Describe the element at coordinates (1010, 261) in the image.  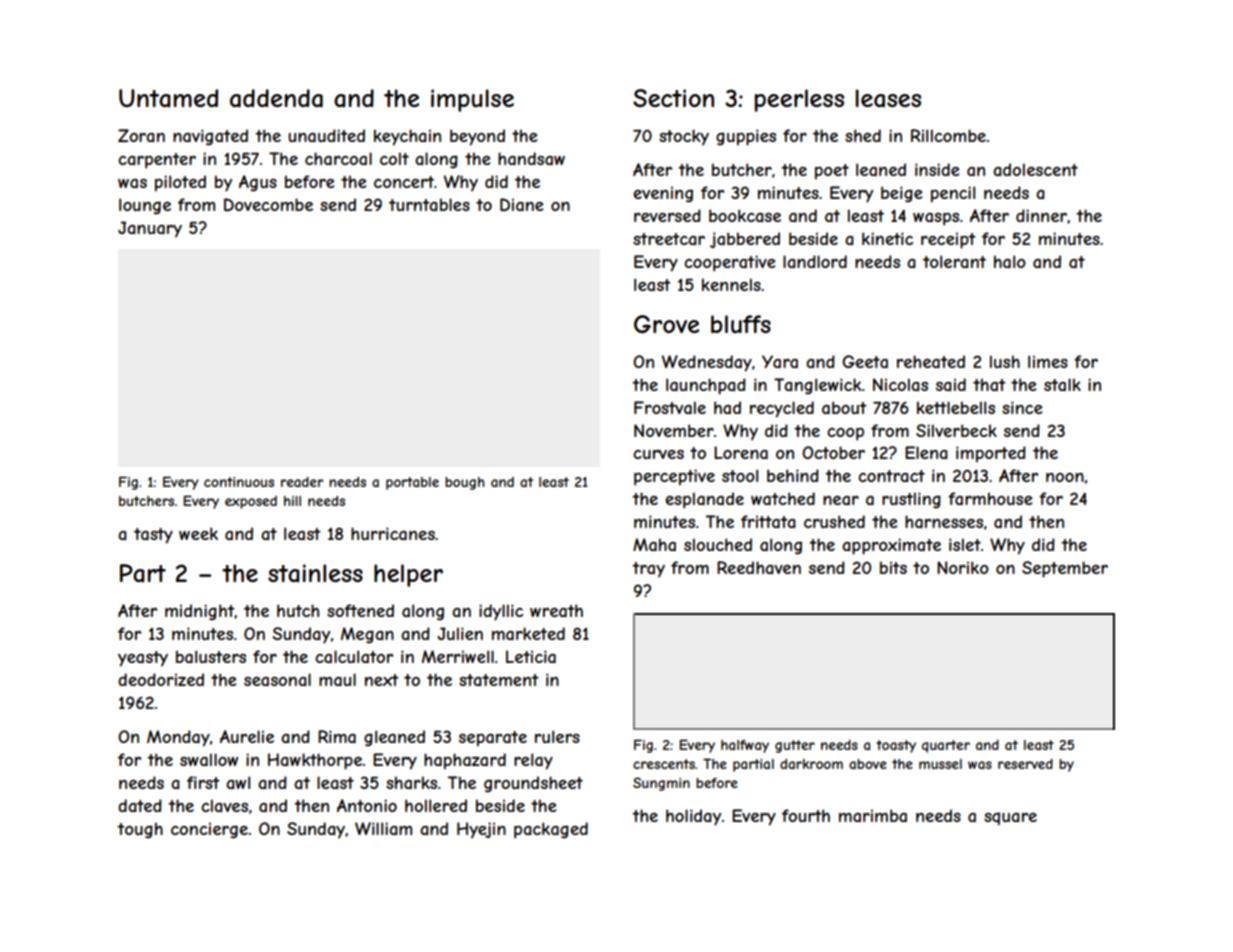
I see `halo` at that location.
